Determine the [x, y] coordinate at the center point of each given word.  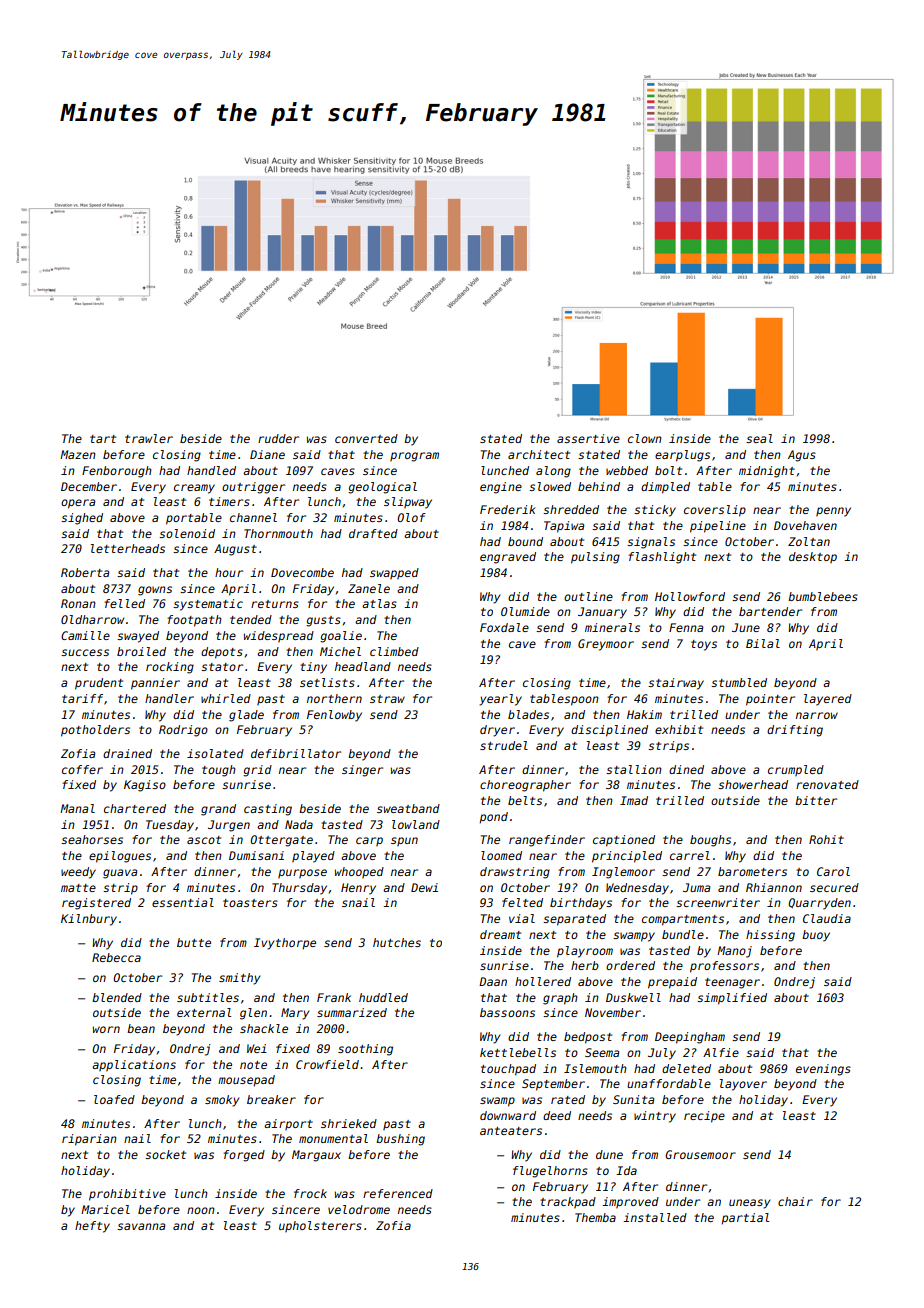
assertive [588, 438]
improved [630, 1203]
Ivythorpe [285, 944]
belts [525, 800]
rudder [278, 438]
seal [759, 438]
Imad [634, 800]
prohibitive [127, 1195]
